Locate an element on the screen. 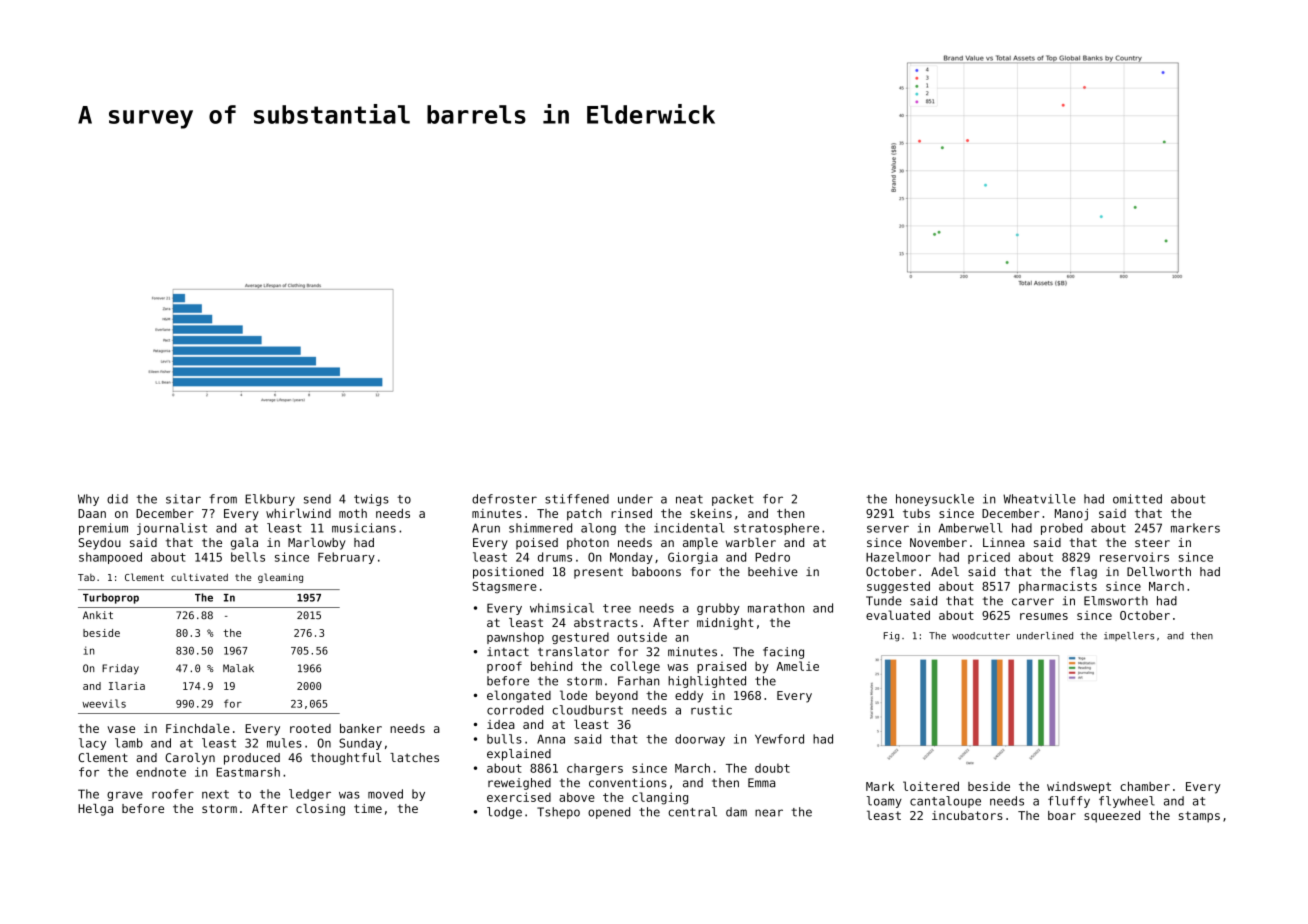  ample is located at coordinates (700, 544).
